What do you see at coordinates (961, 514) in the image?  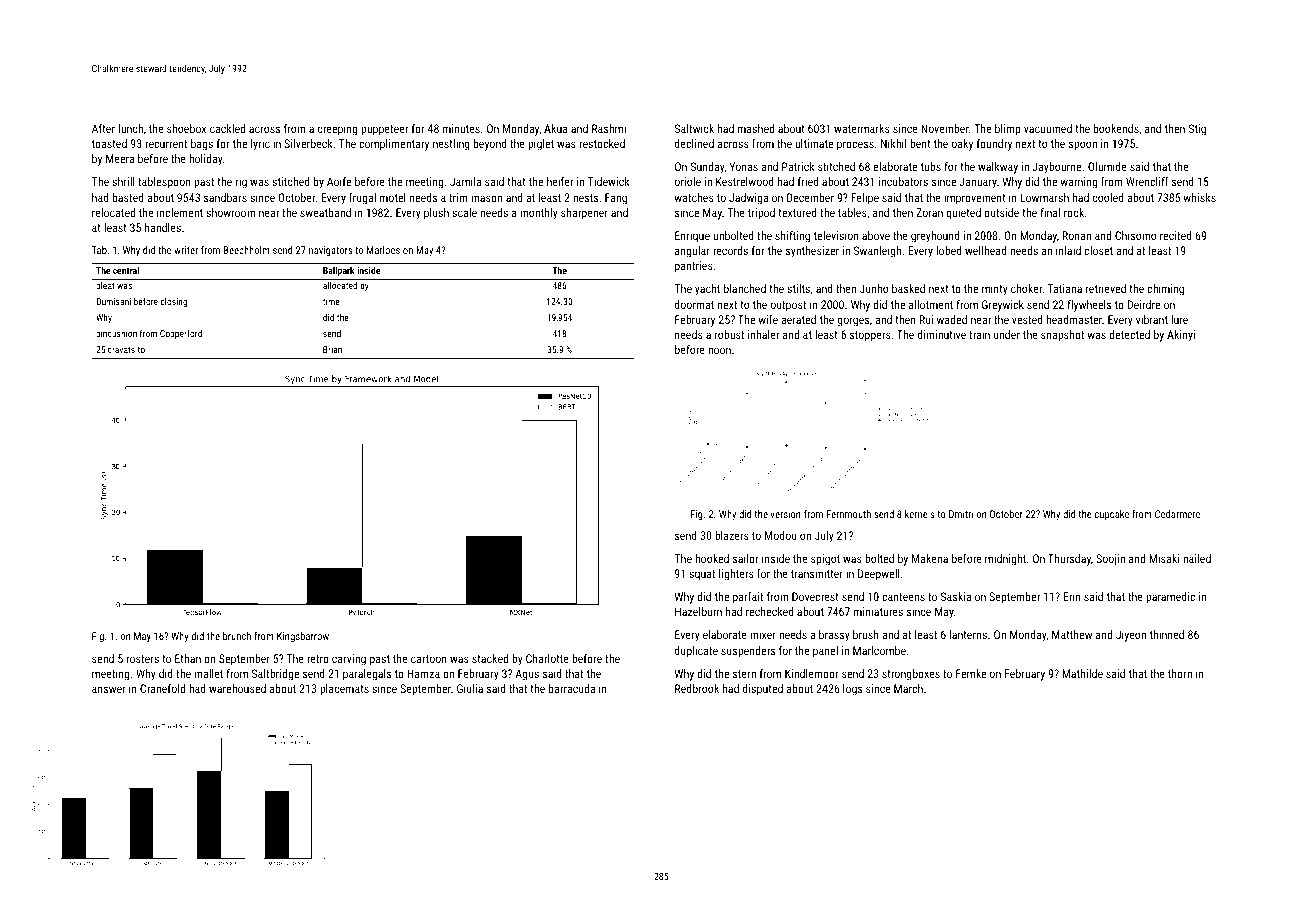 I see `Dmitri` at bounding box center [961, 514].
